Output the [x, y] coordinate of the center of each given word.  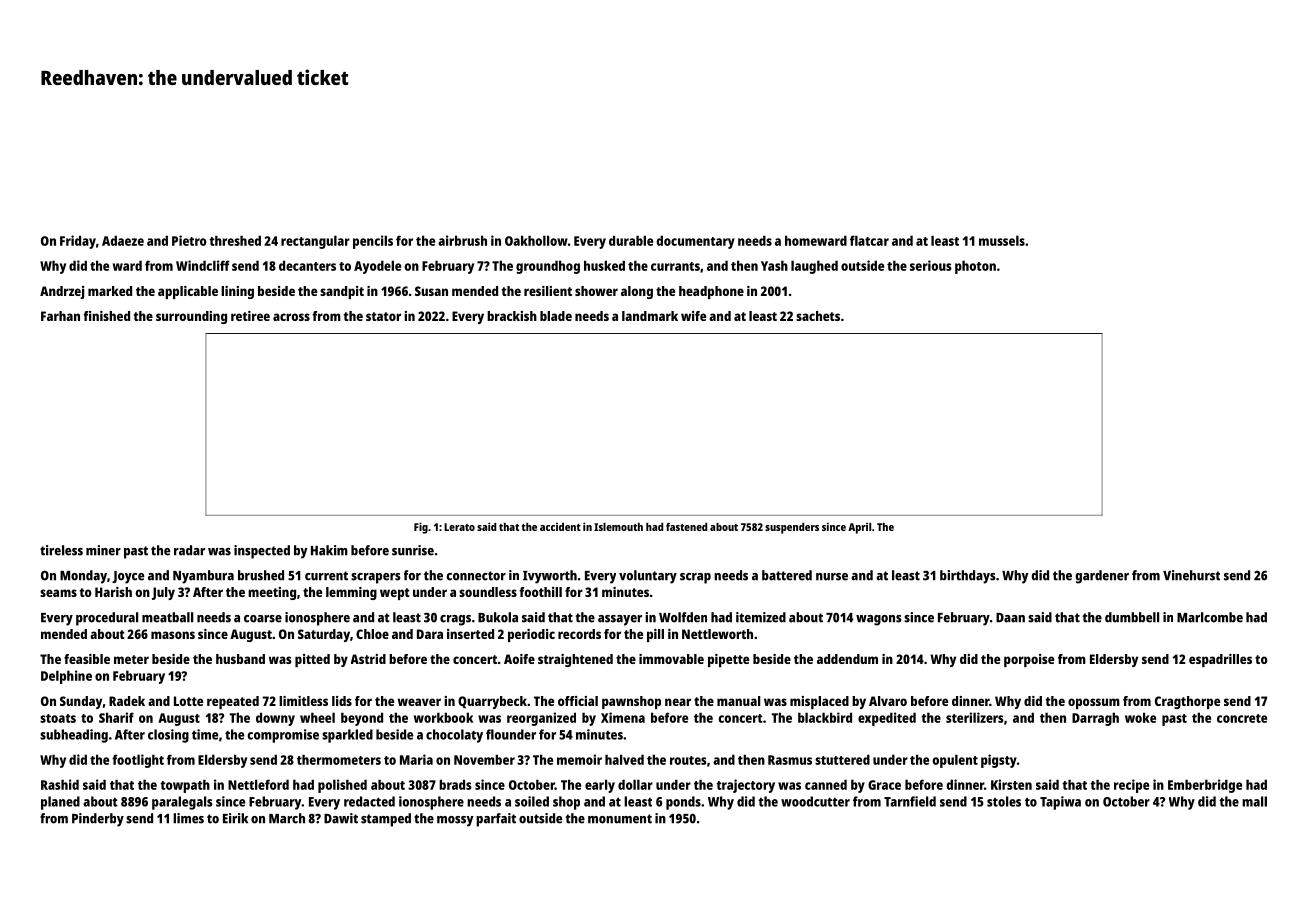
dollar [635, 784]
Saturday [324, 635]
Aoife [519, 659]
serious [931, 265]
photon [975, 267]
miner [103, 550]
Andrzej [62, 292]
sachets [818, 316]
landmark [650, 316]
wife [693, 316]
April [859, 528]
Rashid [60, 784]
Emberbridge [1205, 786]
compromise [283, 736]
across [291, 317]
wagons [878, 620]
